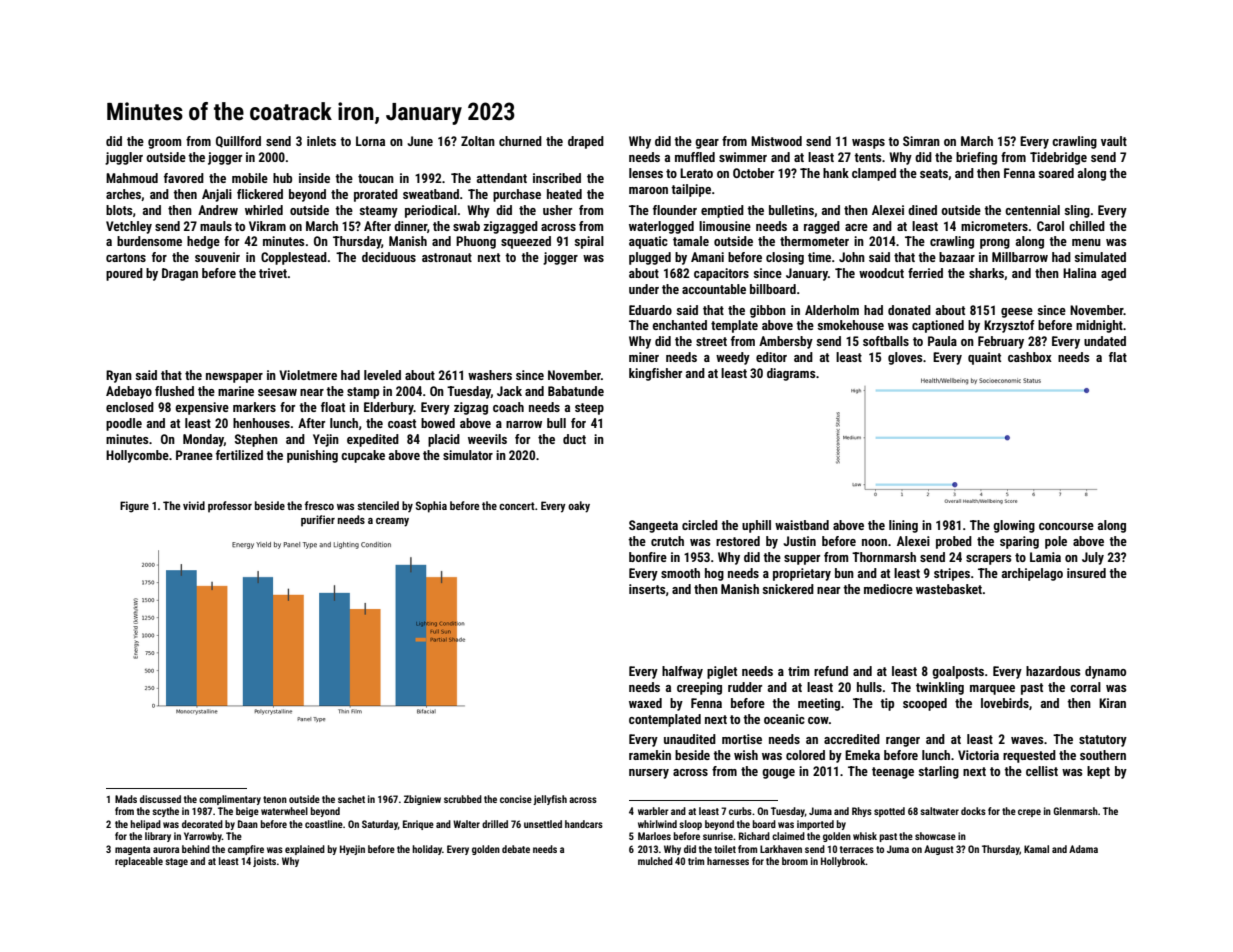 The width and height of the image is (1233, 952). I want to click on diagrams, so click(791, 374).
